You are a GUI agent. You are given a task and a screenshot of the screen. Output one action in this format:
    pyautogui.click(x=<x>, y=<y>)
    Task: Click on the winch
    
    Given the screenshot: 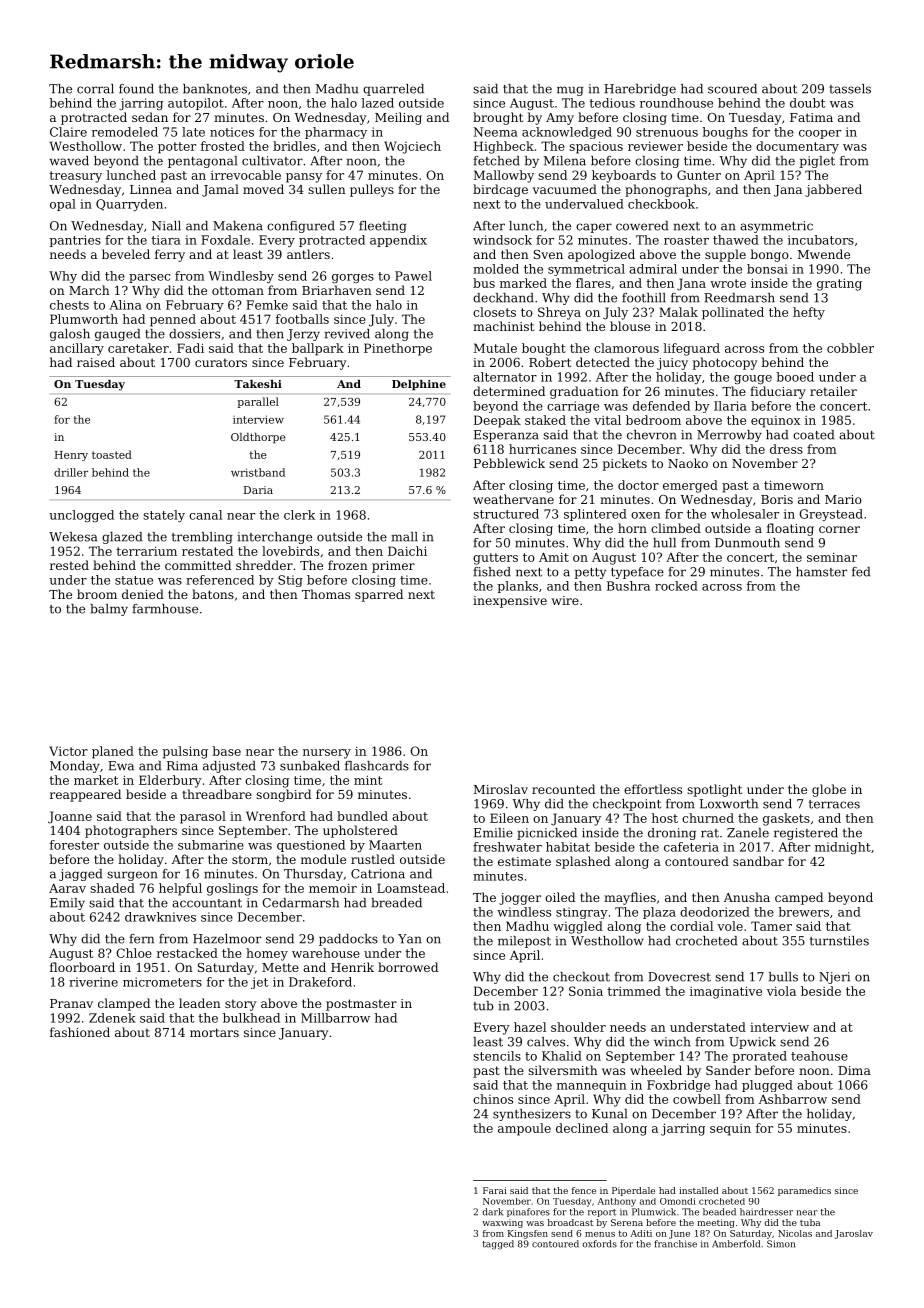 What is the action you would take?
    pyautogui.click(x=672, y=1042)
